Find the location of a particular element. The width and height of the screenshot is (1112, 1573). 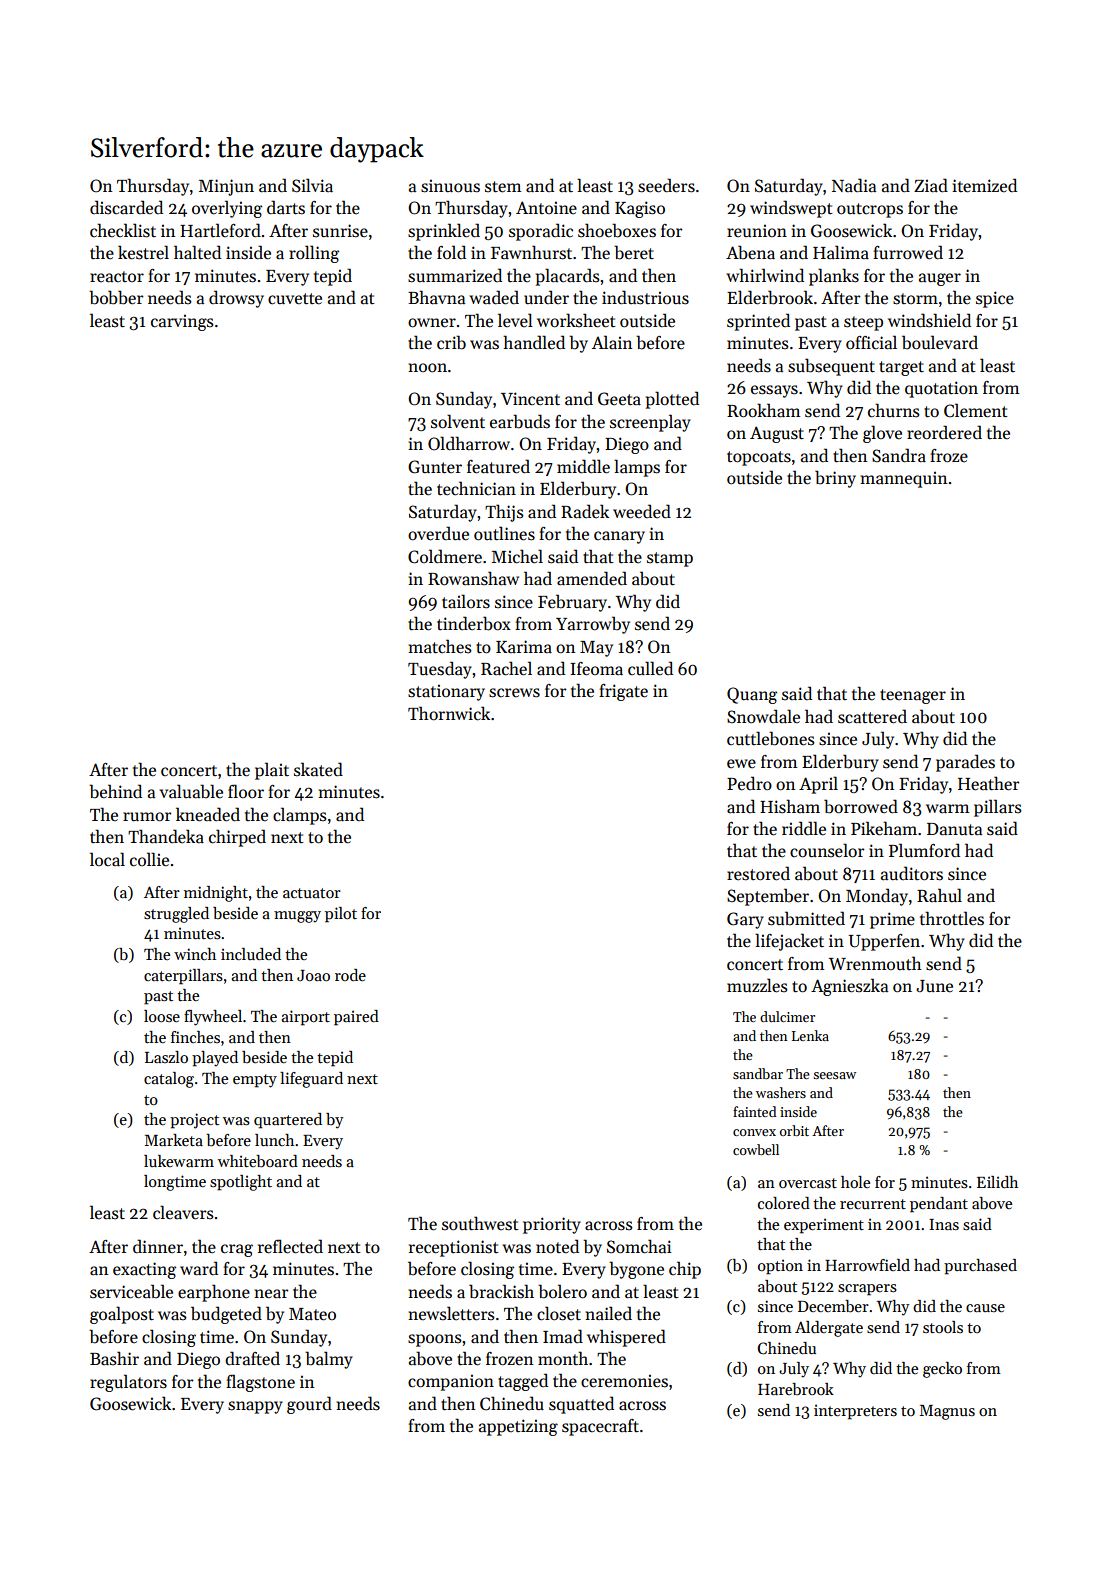

Kagiso is located at coordinates (640, 209).
